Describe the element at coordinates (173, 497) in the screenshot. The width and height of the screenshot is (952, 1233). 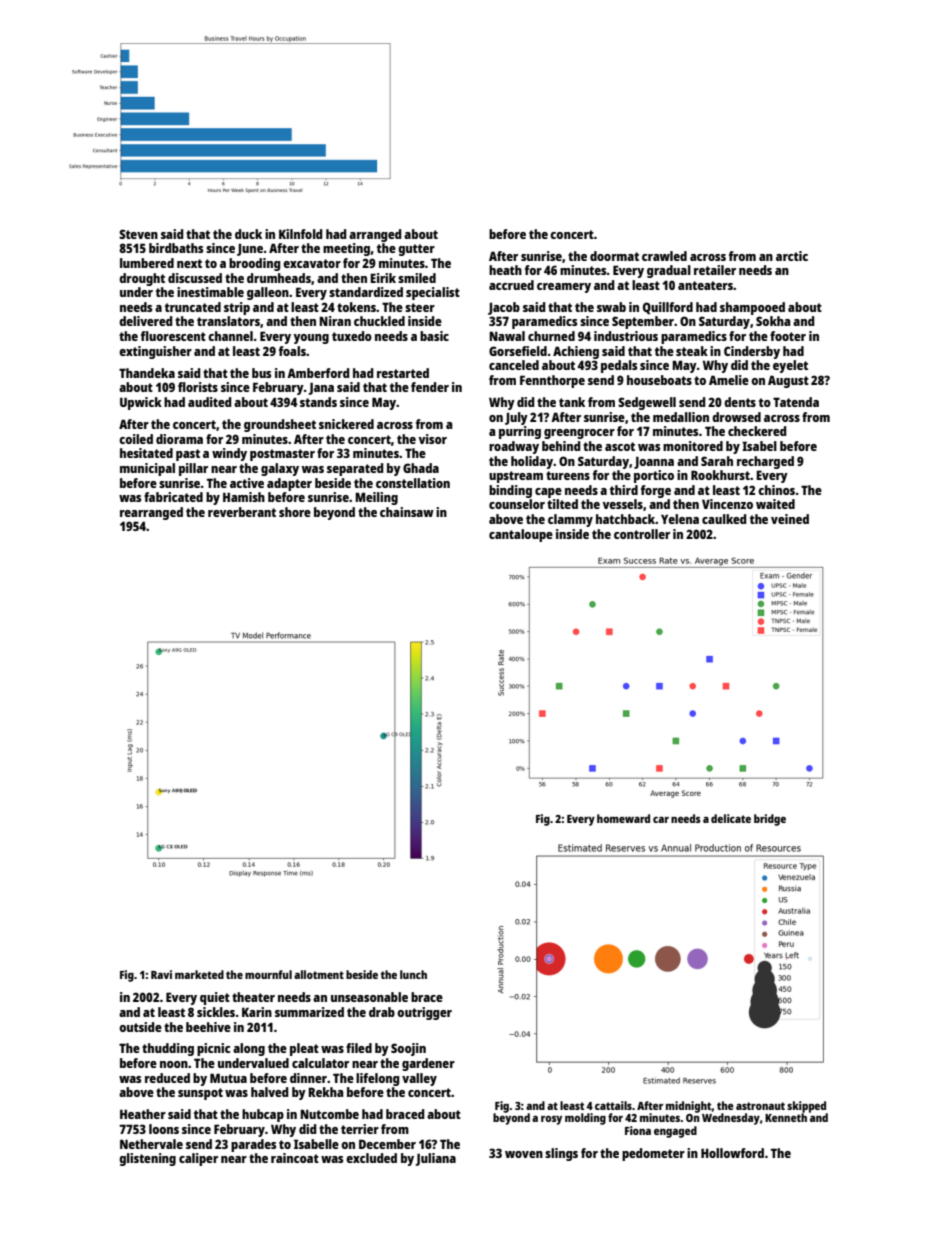
I see `fabricated` at that location.
